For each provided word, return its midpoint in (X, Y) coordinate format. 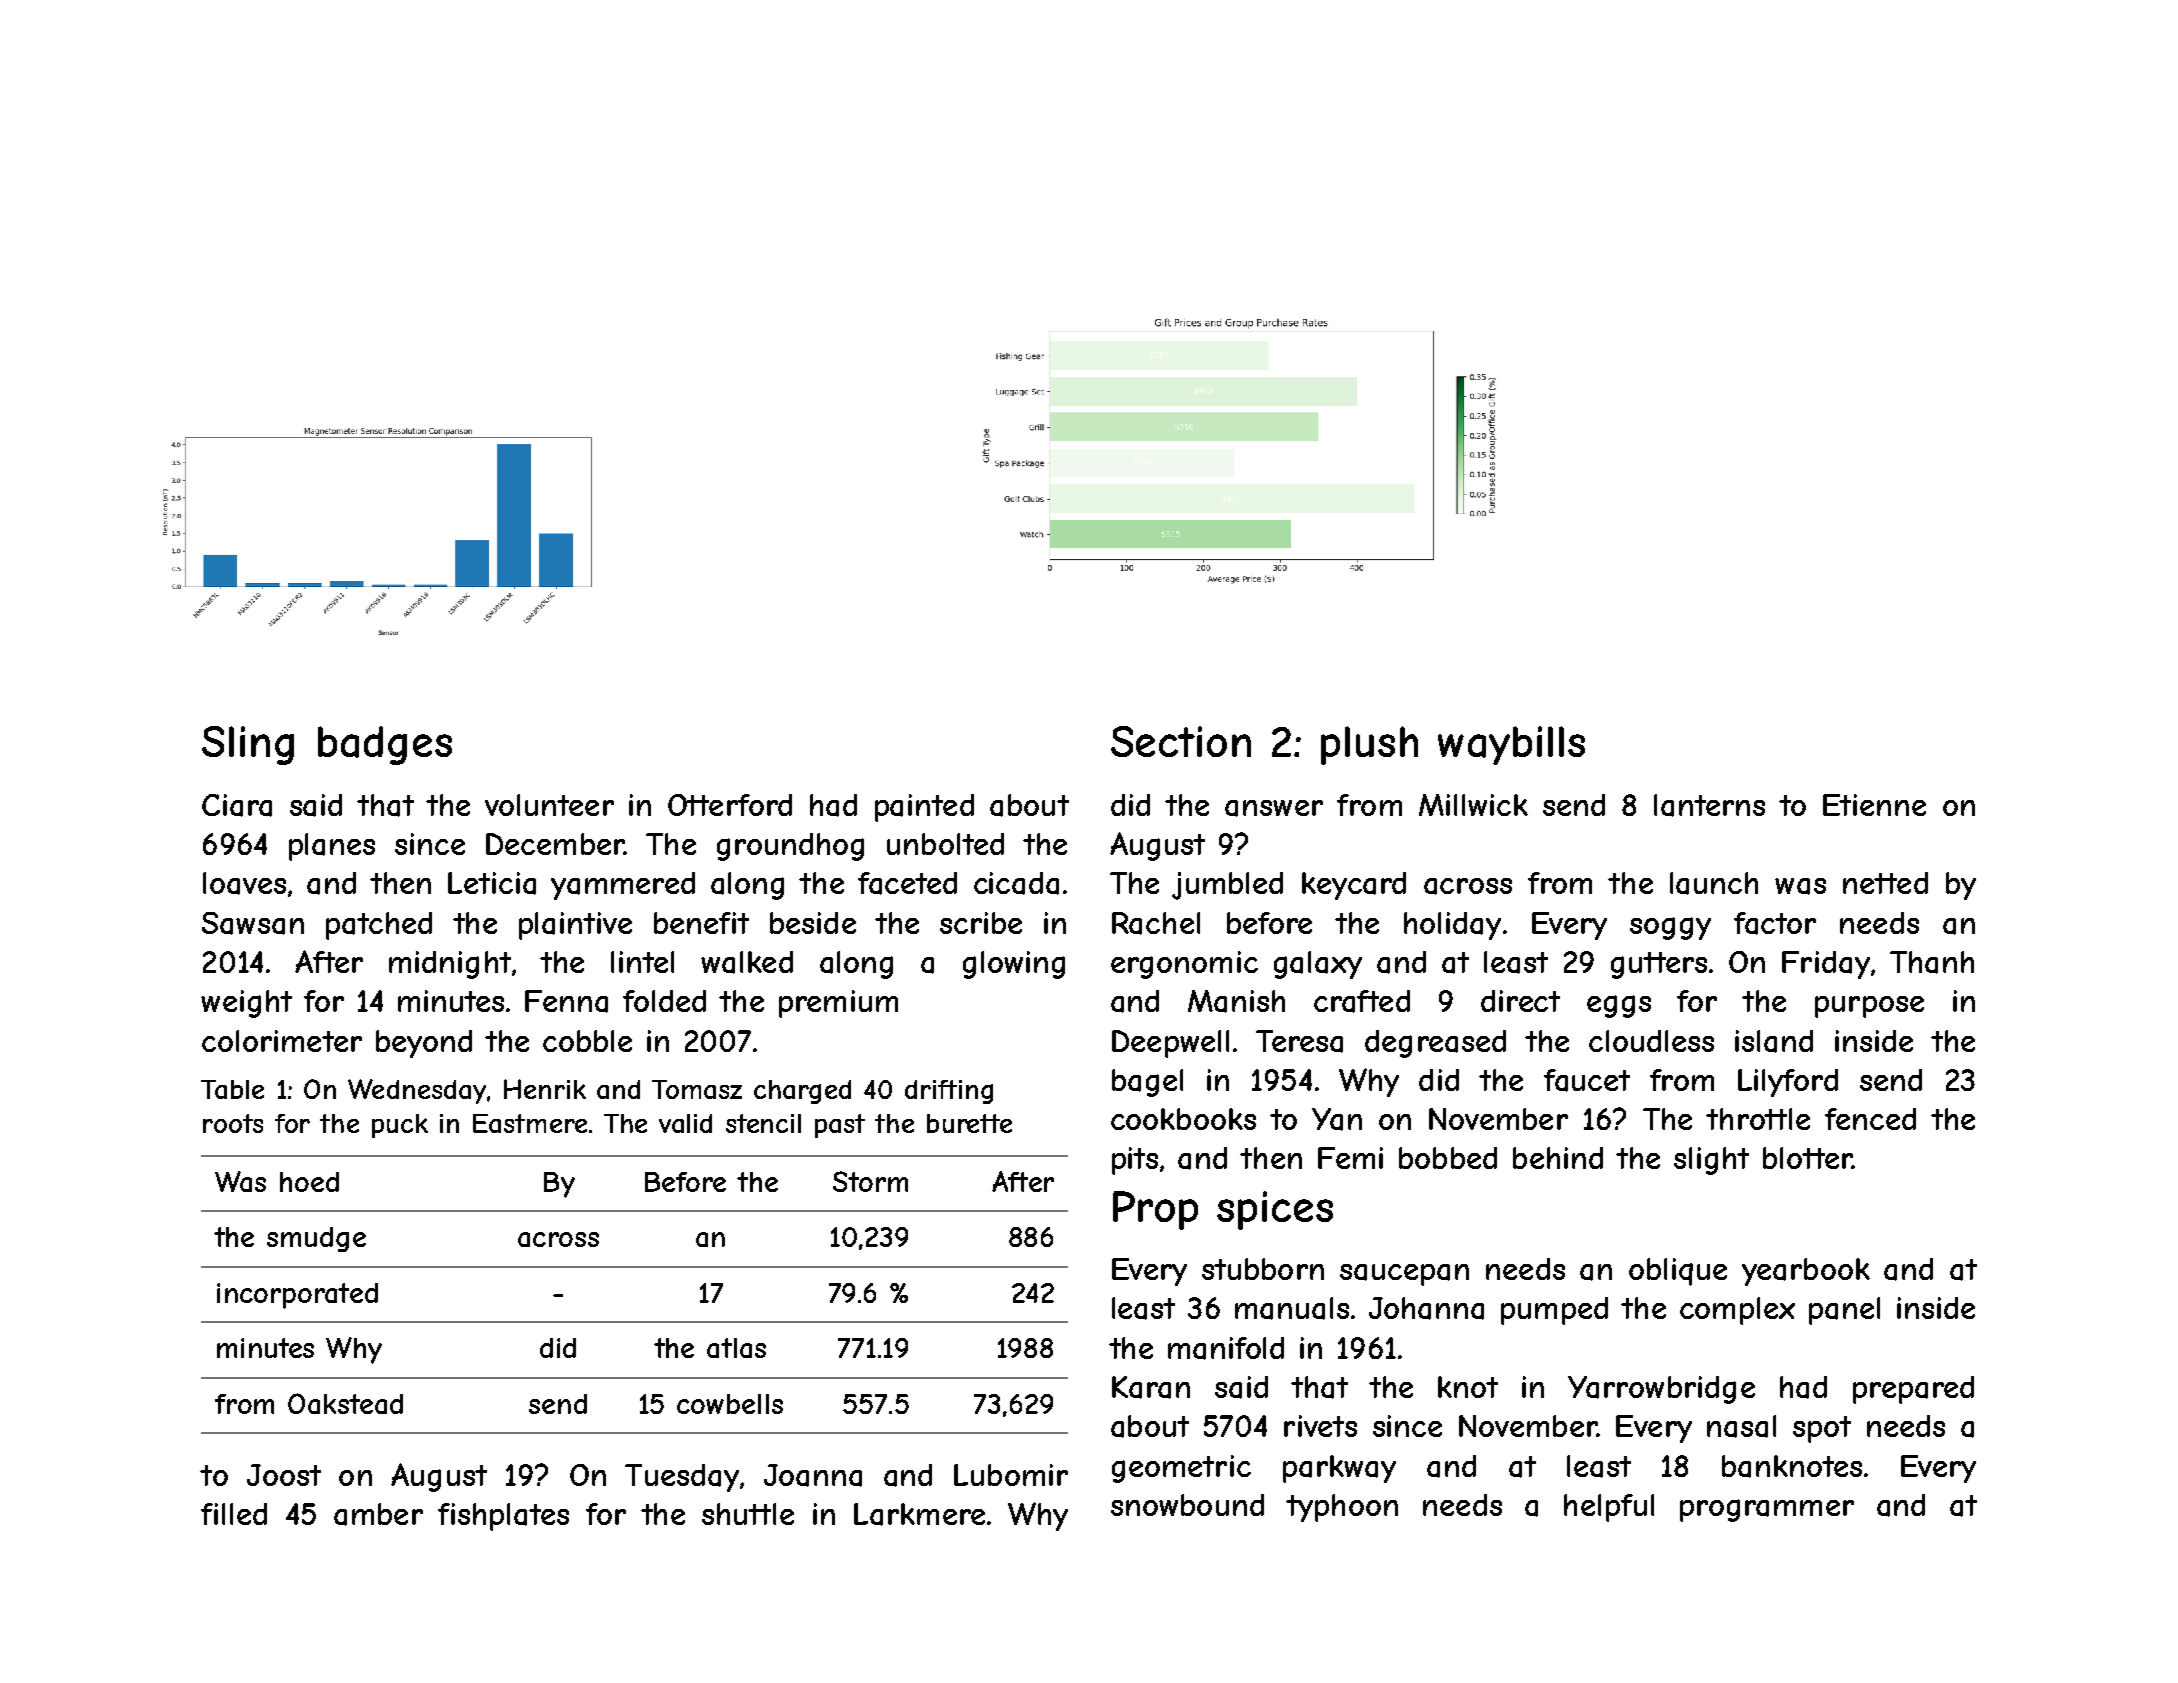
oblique (1678, 1272)
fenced (1870, 1119)
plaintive (575, 926)
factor (1775, 923)
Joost (284, 1475)
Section (1181, 741)
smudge (316, 1239)
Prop (1155, 1210)
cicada (1016, 883)
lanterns (1709, 805)
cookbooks (1183, 1119)
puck (400, 1126)
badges (385, 745)
